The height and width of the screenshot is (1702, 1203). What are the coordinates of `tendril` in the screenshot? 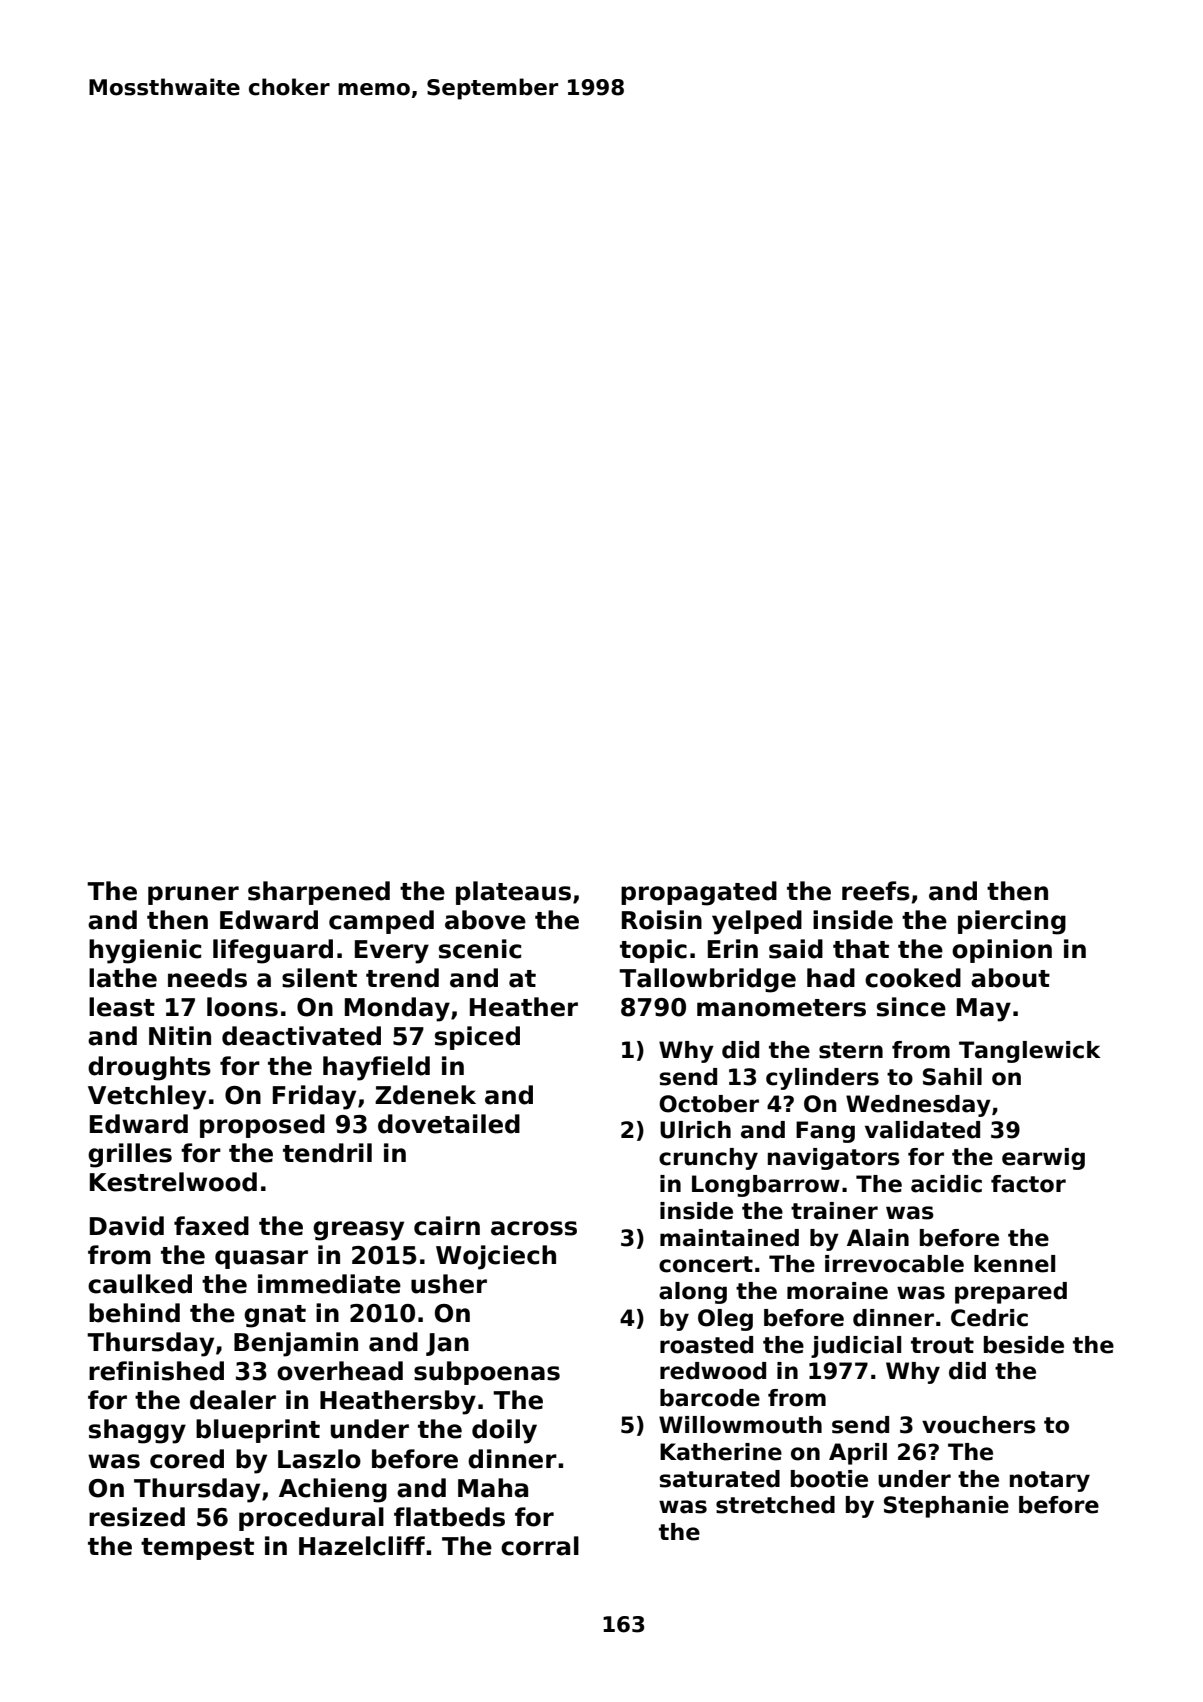 It's located at (327, 1153).
